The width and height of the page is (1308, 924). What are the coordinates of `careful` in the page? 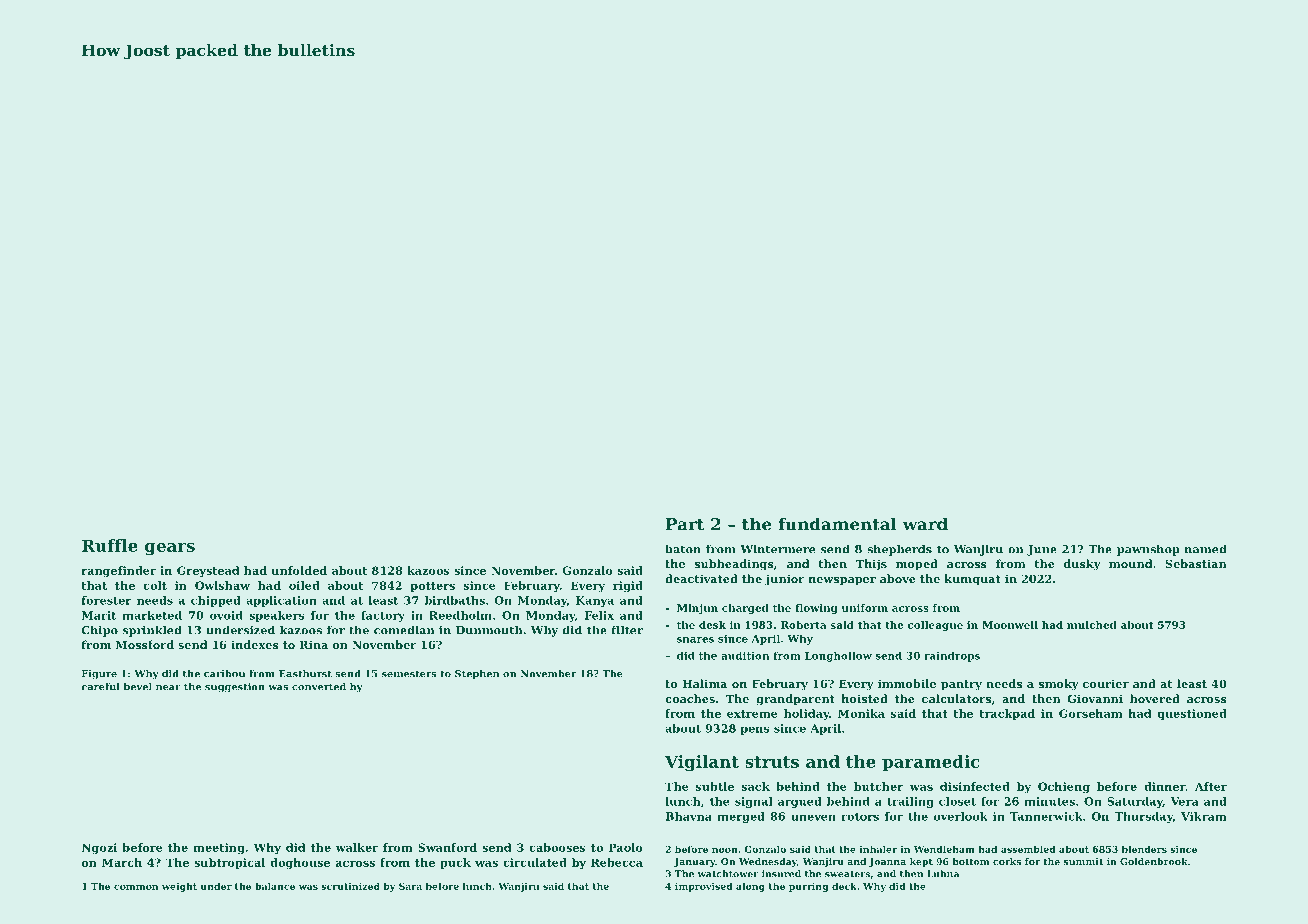 It's located at (100, 687).
